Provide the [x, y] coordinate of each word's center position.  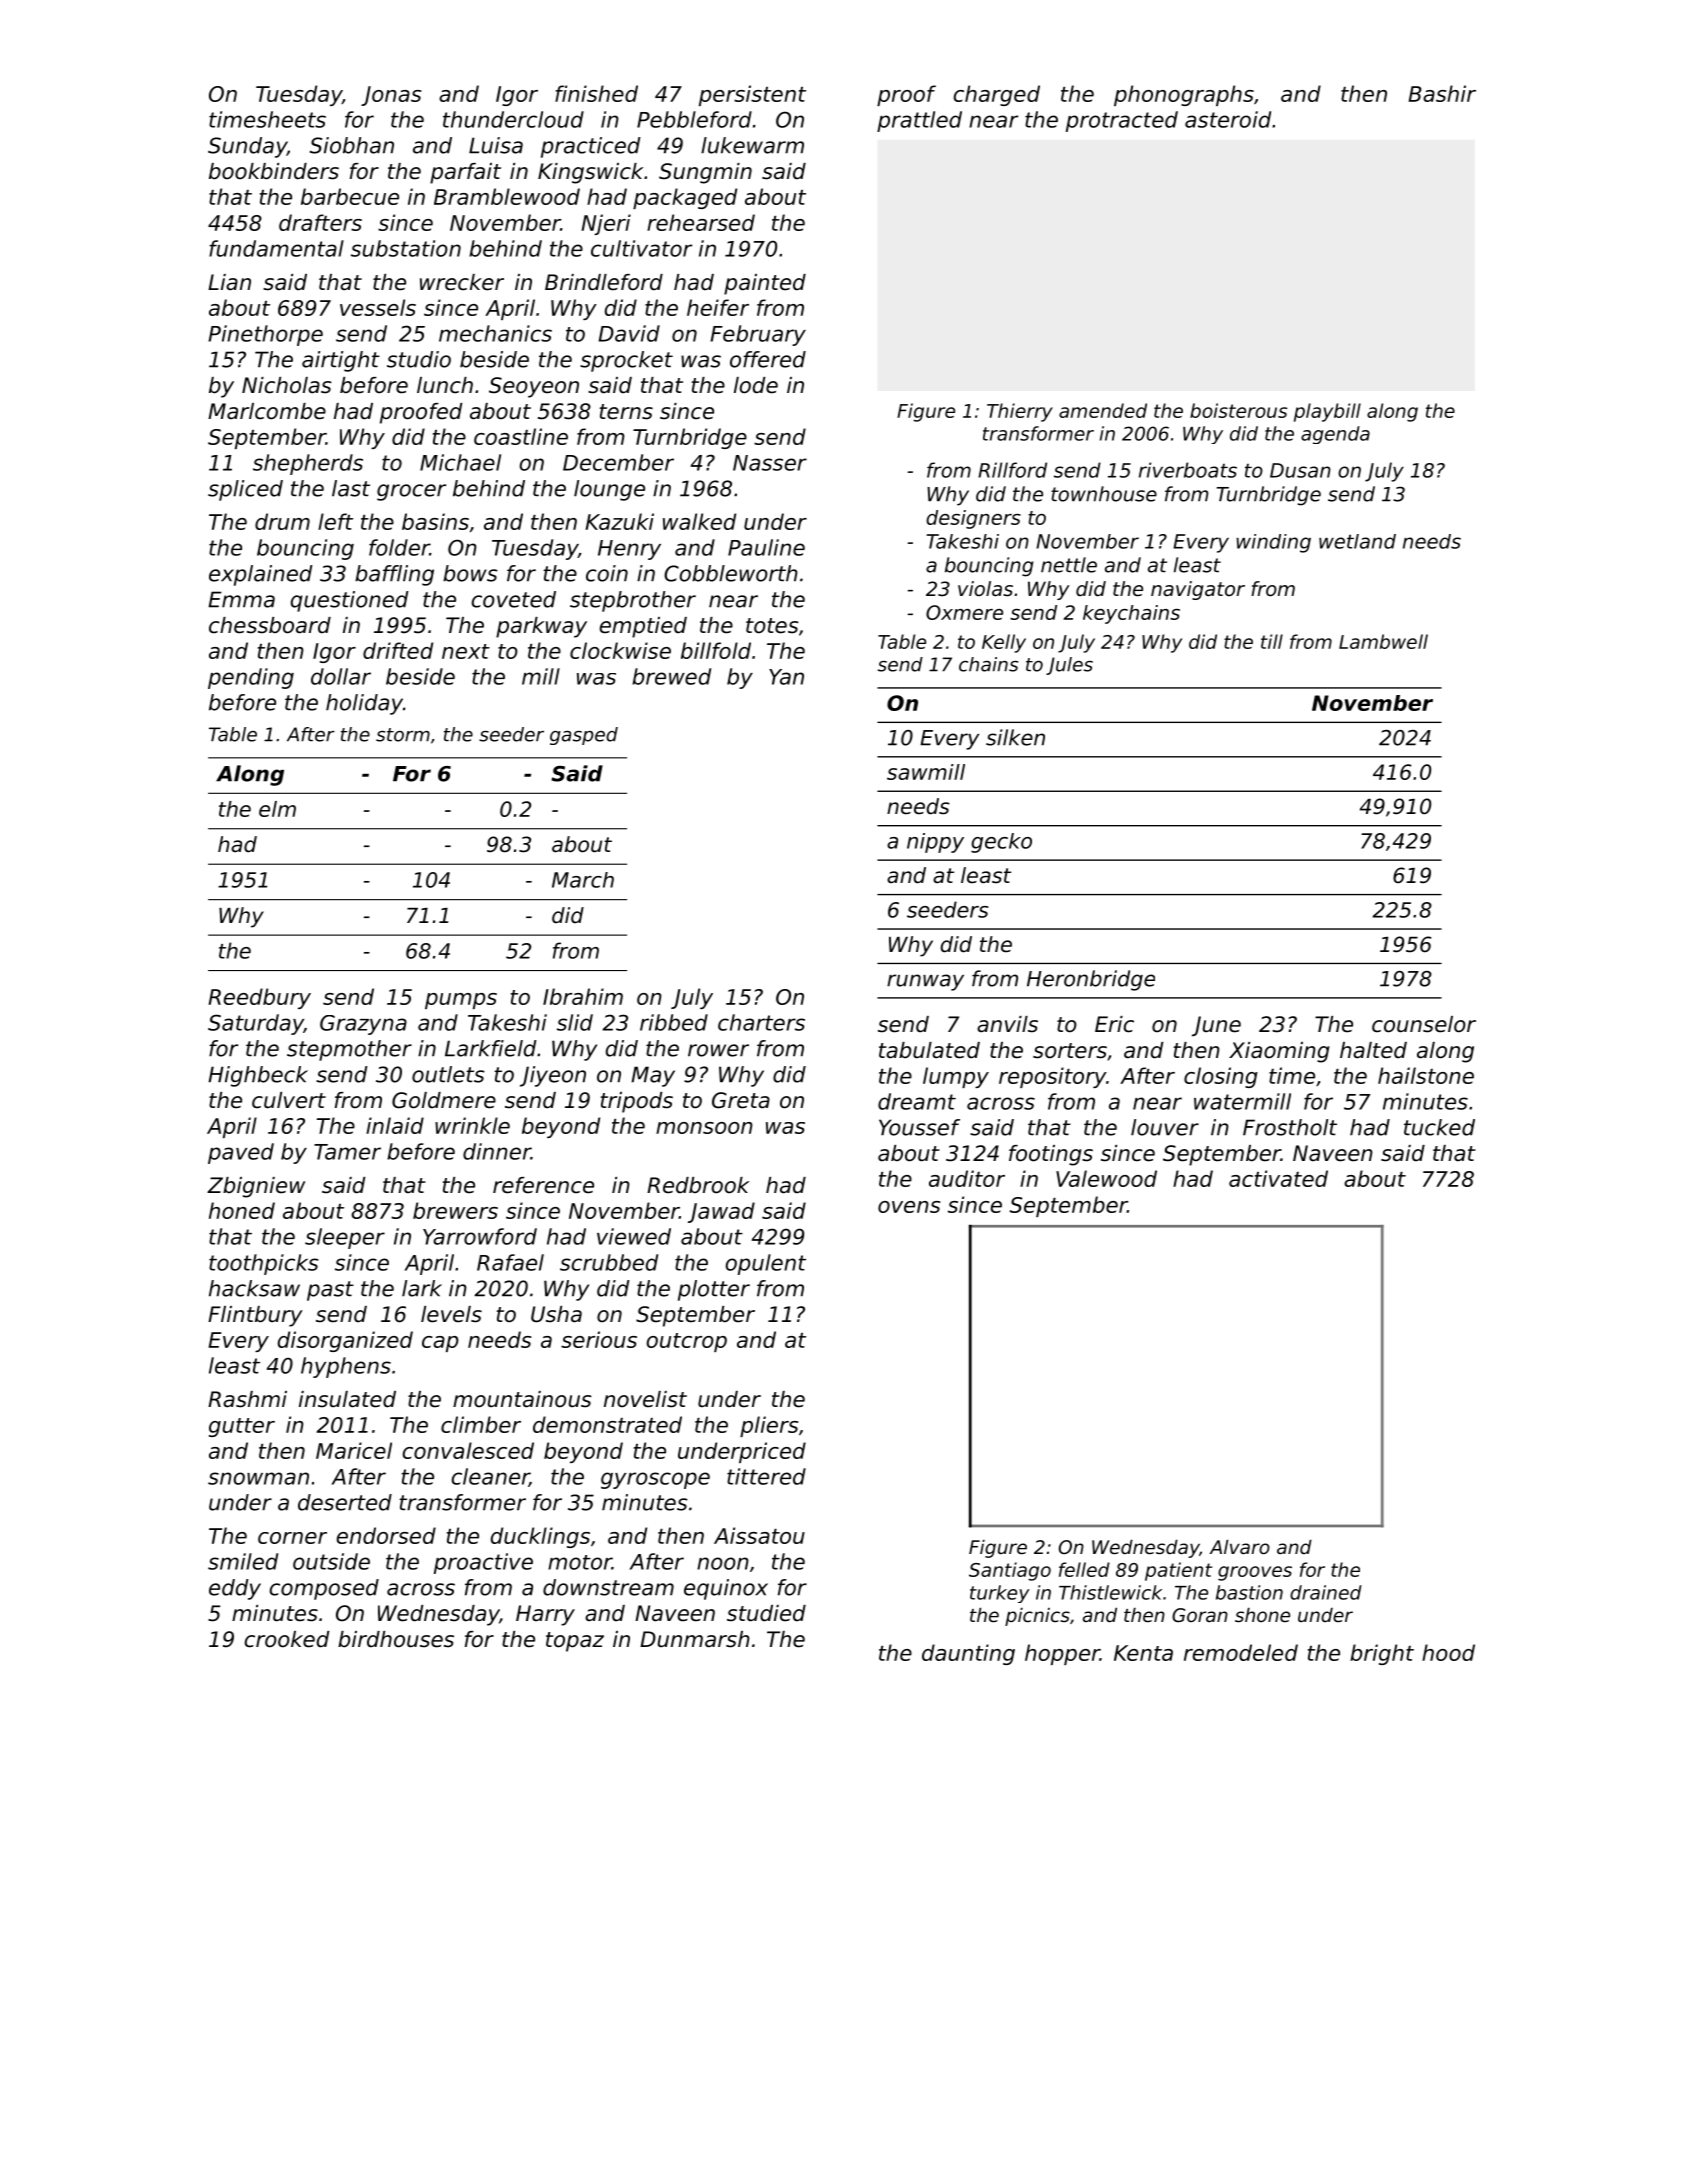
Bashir [1442, 93]
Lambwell [1383, 641]
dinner [497, 1151]
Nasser [770, 463]
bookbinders [274, 171]
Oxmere [964, 612]
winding [1273, 543]
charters [761, 1022]
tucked [1439, 1127]
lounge [609, 490]
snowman [258, 1478]
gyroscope [655, 1480]
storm [403, 735]
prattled [919, 121]
